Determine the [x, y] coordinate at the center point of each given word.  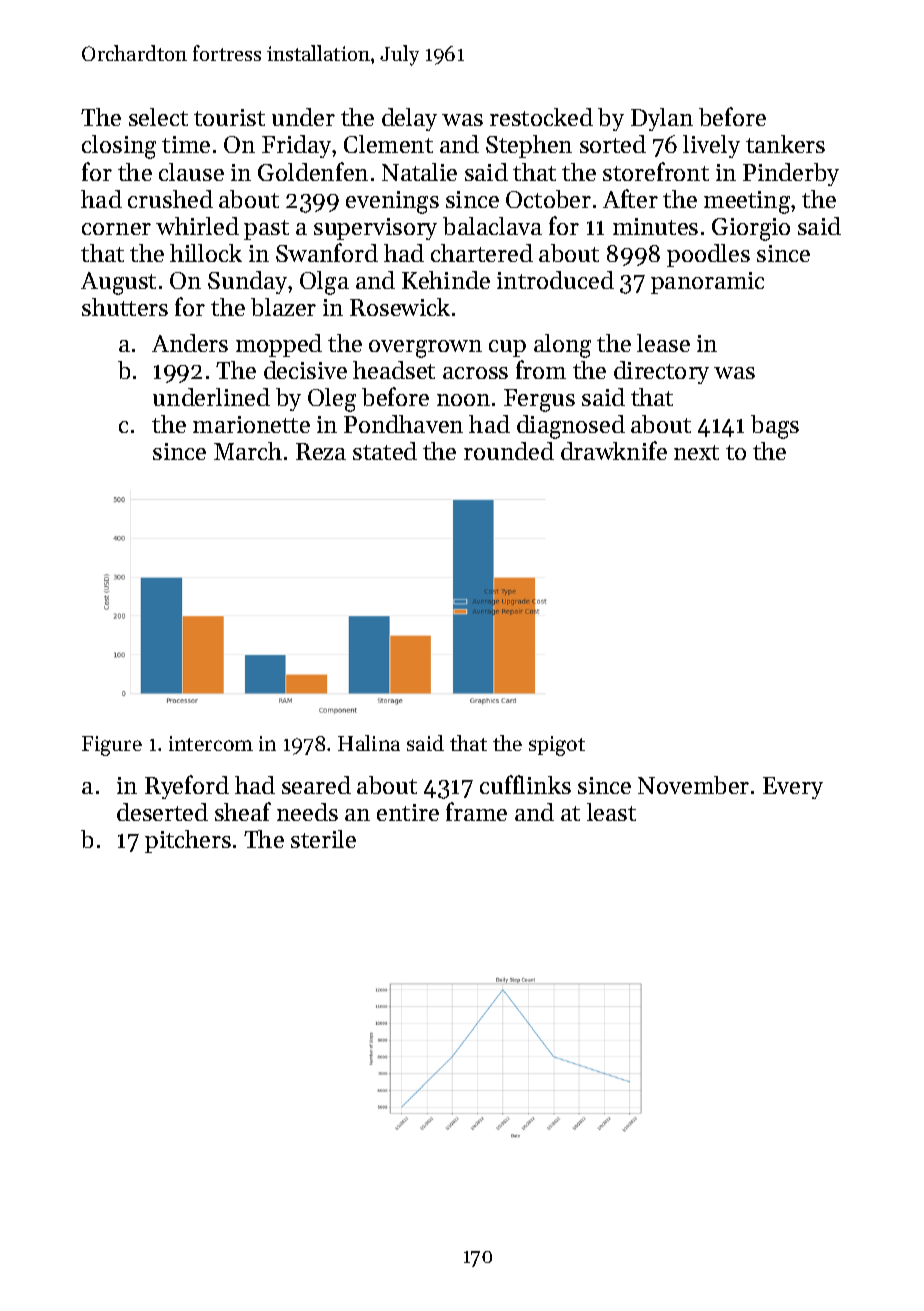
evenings [392, 202]
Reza [321, 451]
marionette [251, 424]
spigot [557, 746]
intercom [211, 743]
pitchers [188, 841]
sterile [323, 839]
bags [775, 427]
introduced [555, 280]
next [696, 452]
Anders [190, 343]
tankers [785, 144]
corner [116, 229]
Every [793, 788]
